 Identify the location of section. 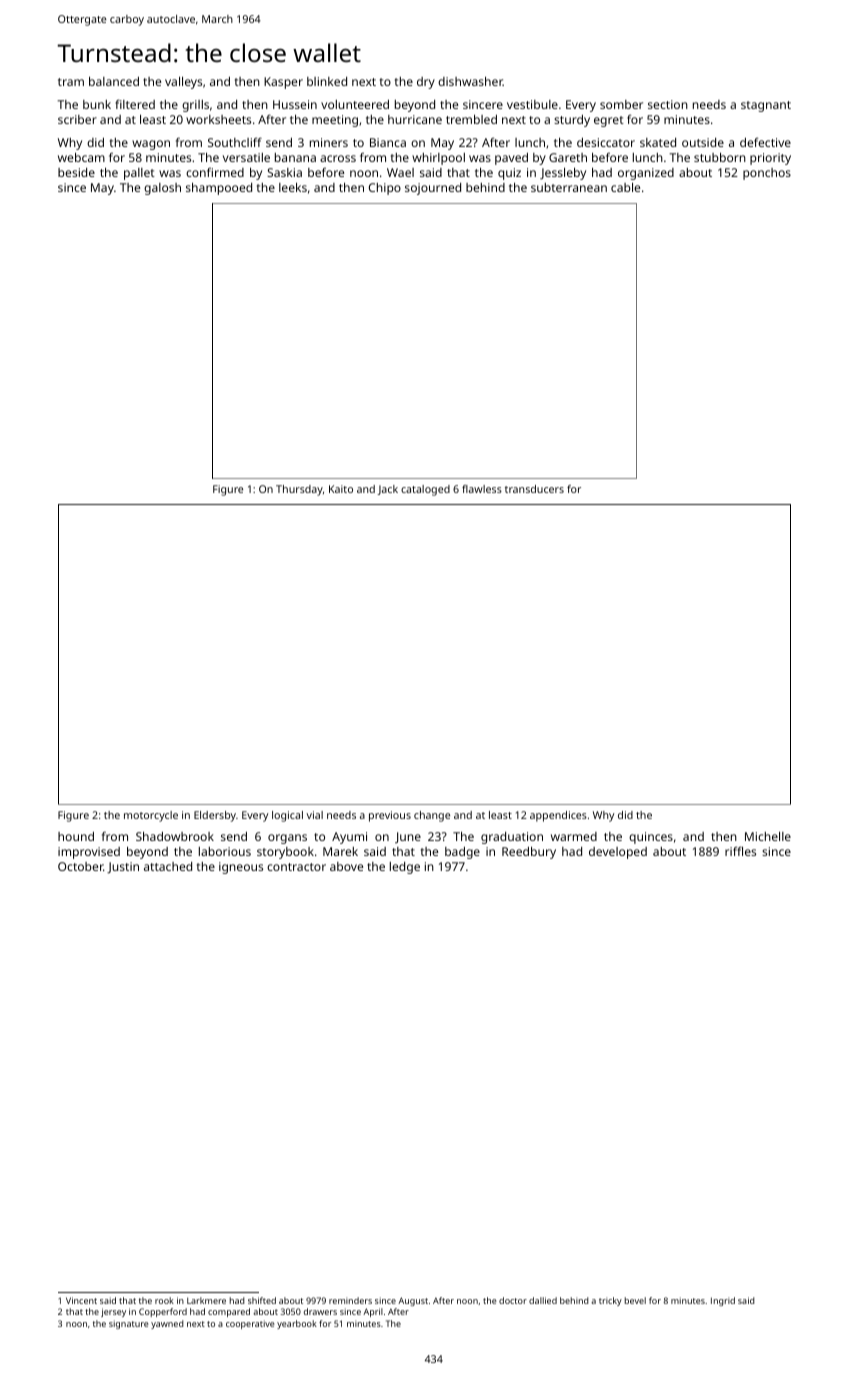
(668, 104).
